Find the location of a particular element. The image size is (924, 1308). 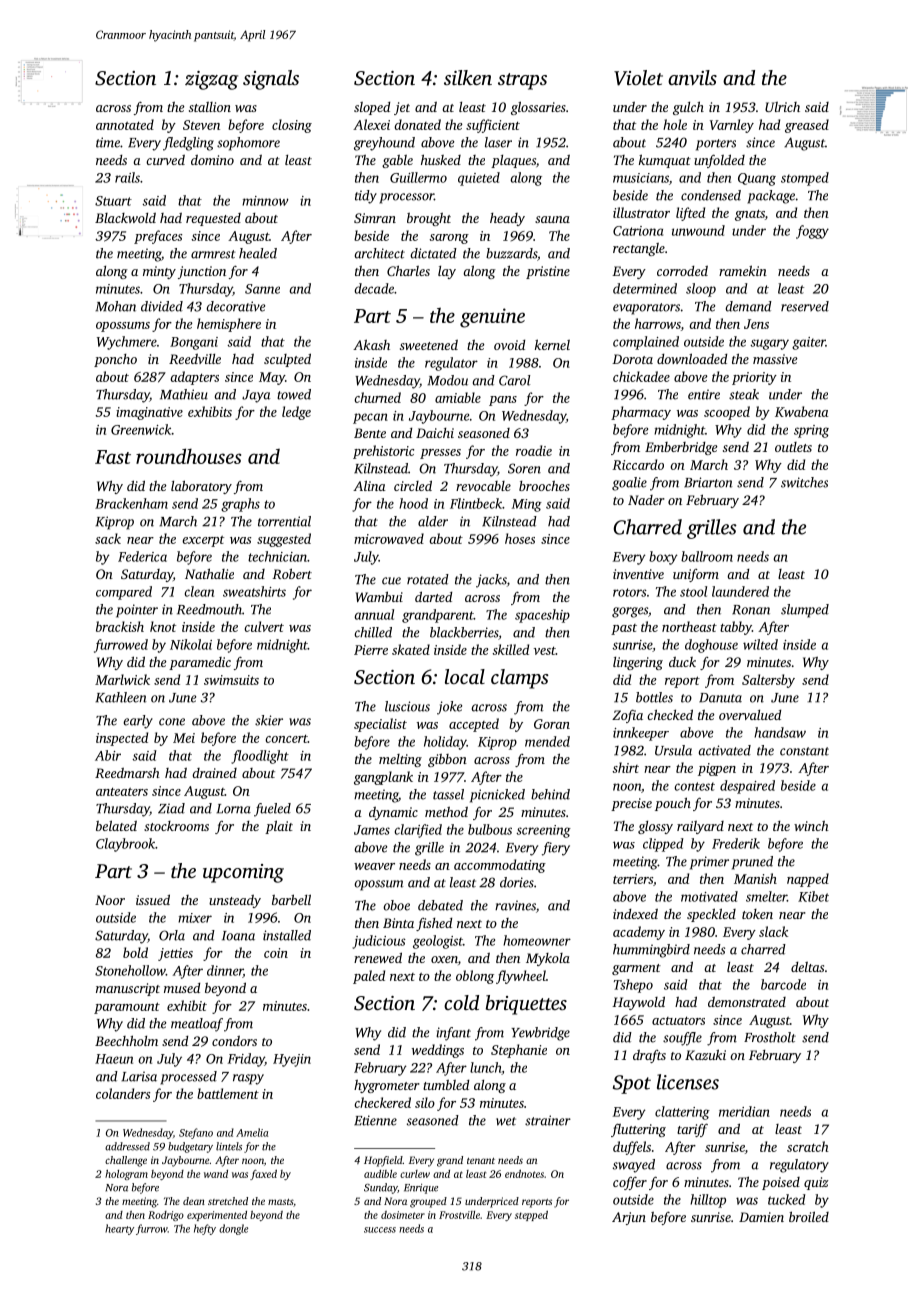

slack is located at coordinates (773, 931).
